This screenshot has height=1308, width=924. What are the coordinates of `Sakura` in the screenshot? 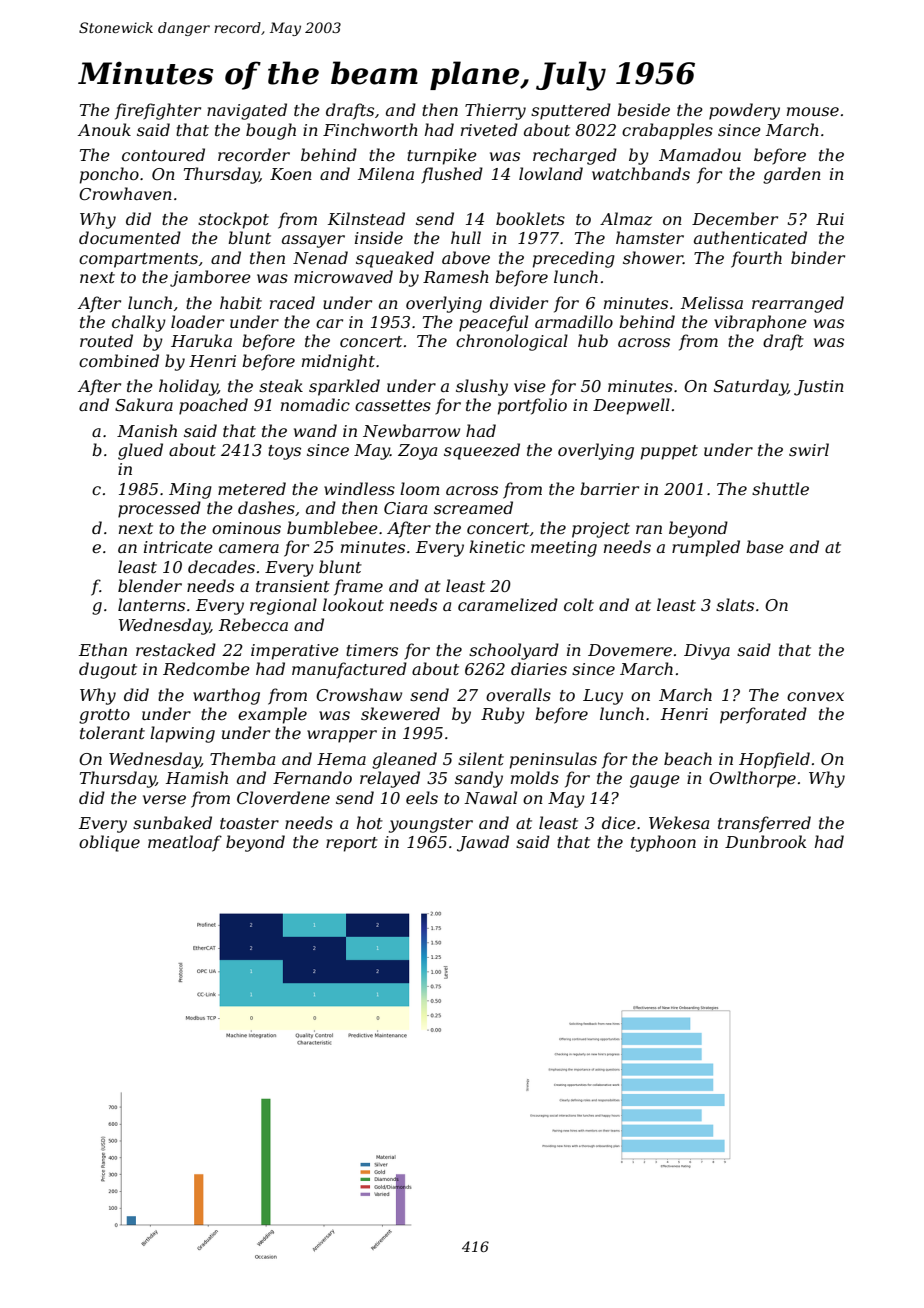 It's located at (144, 404).
